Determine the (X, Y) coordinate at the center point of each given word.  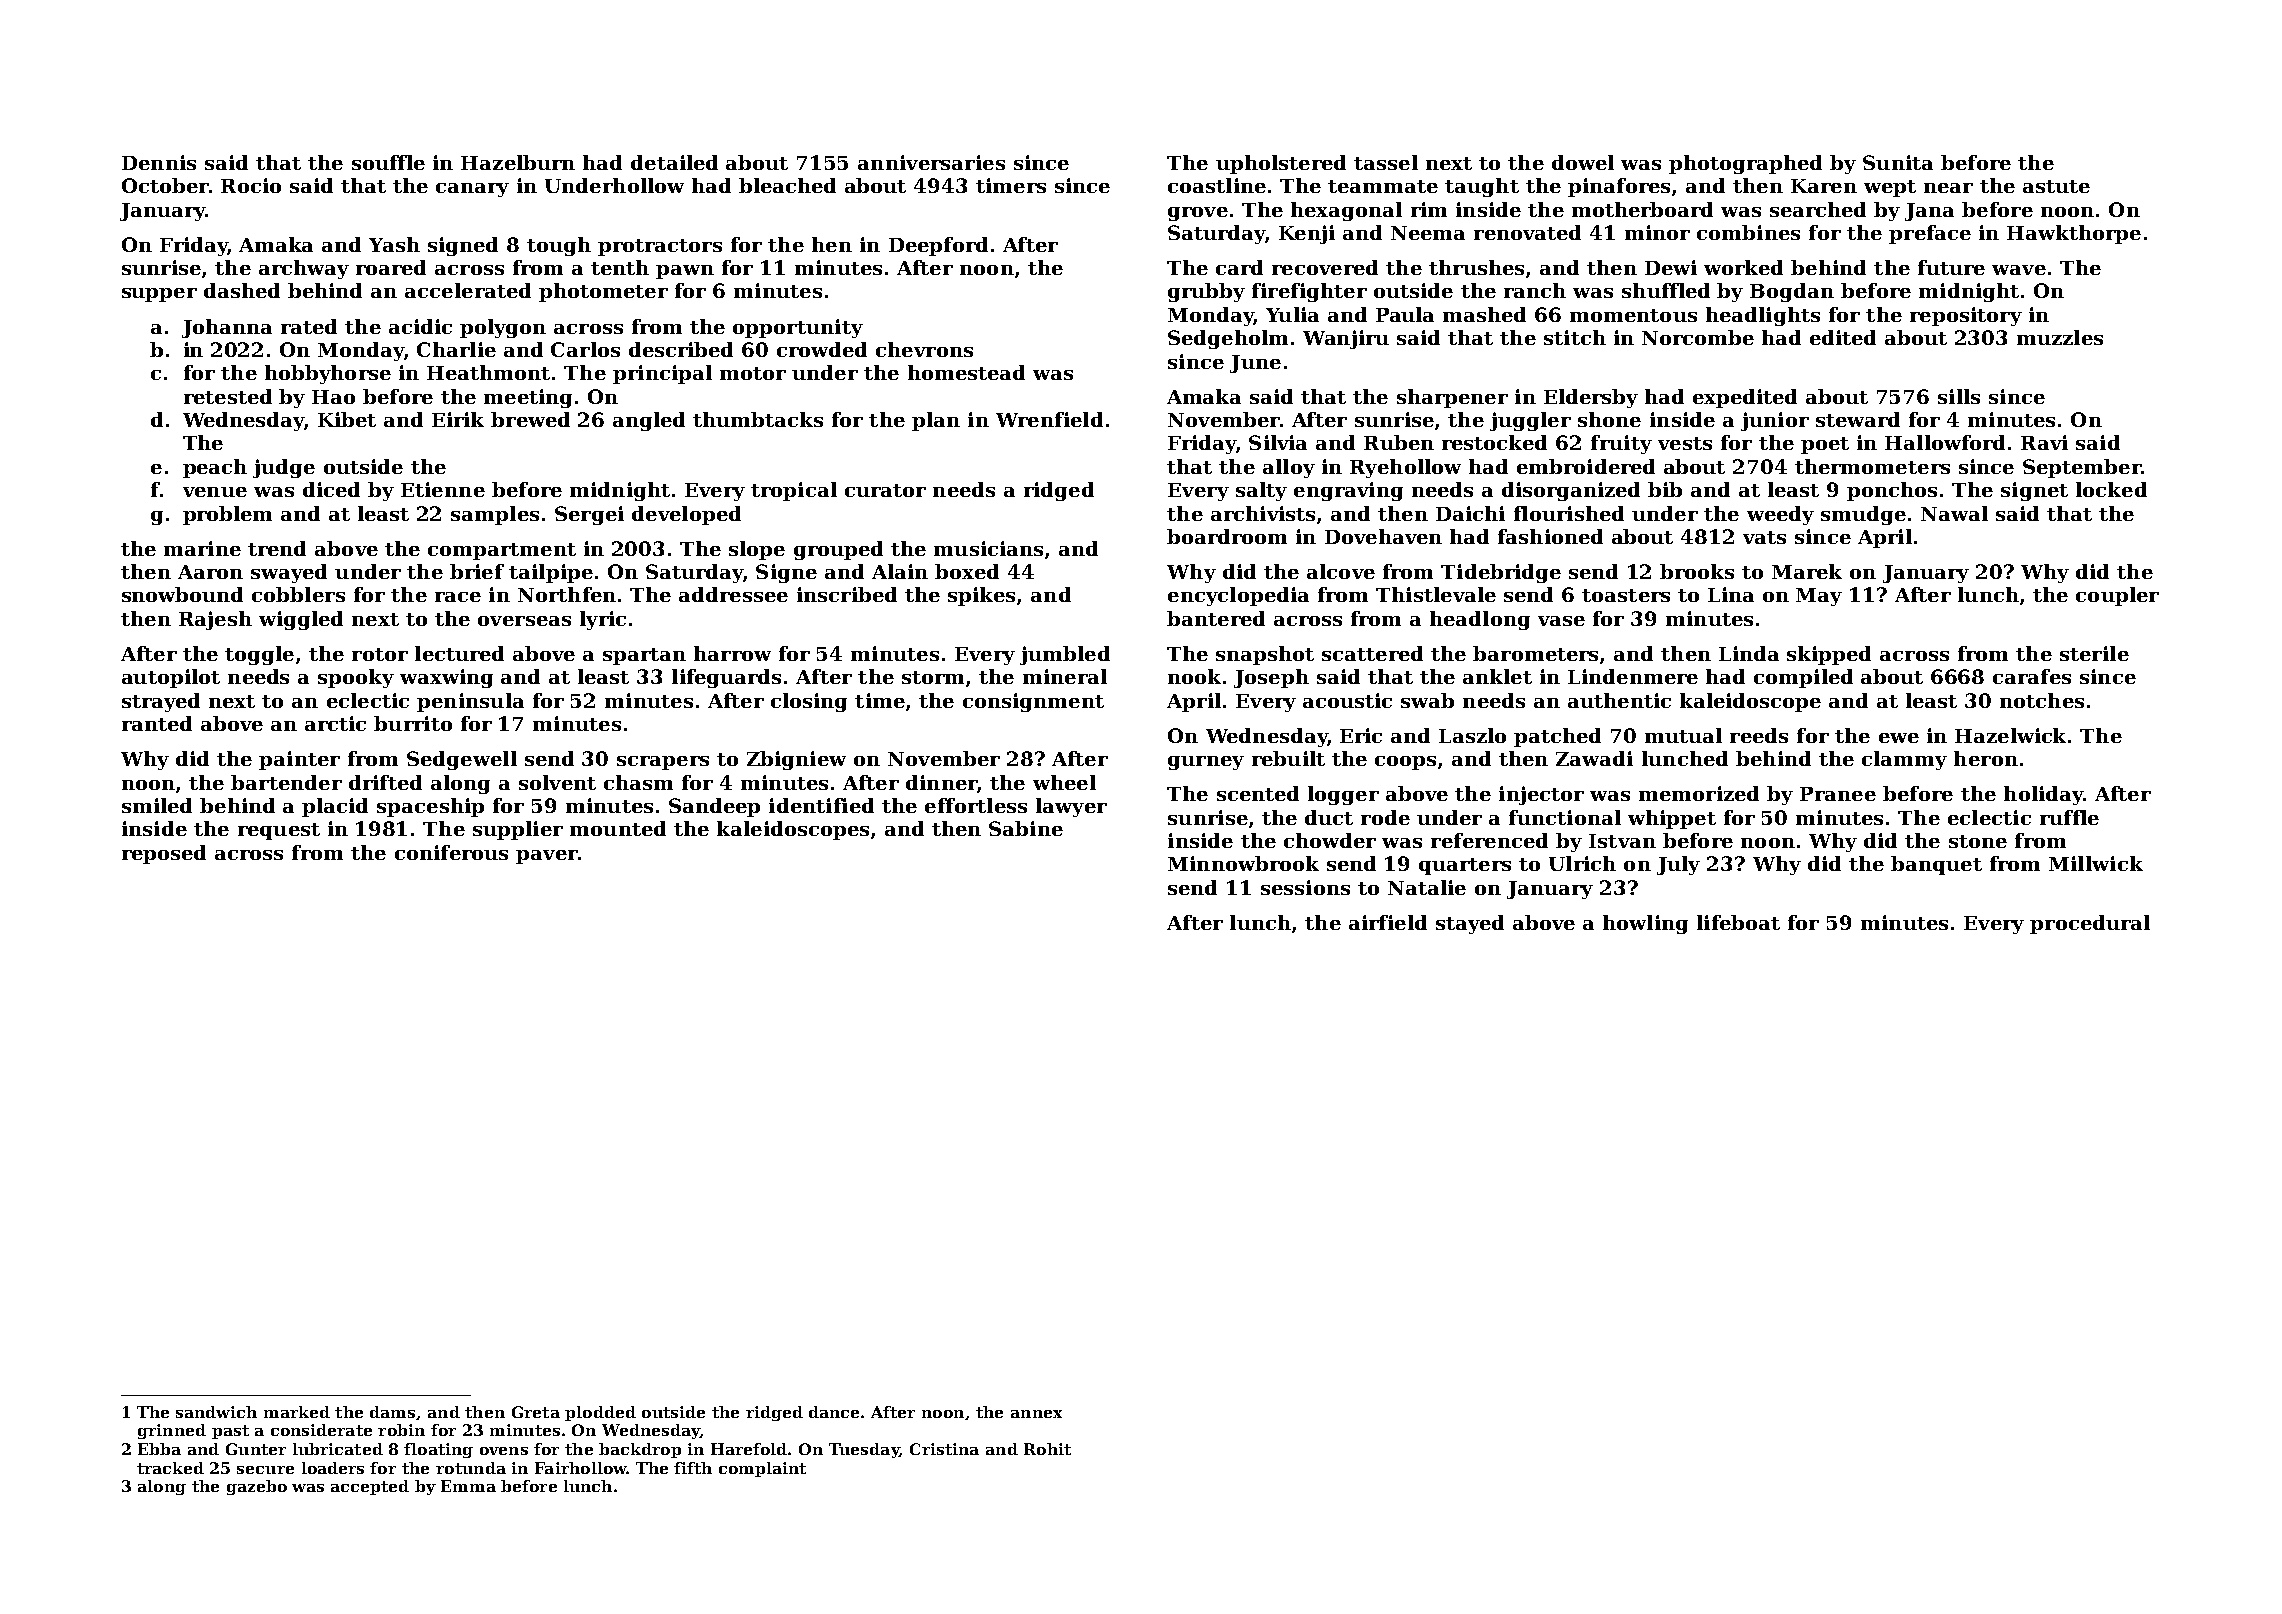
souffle (388, 162)
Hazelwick (2010, 735)
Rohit (1047, 1449)
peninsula (470, 702)
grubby (1206, 292)
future (1951, 267)
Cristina (944, 1449)
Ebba (159, 1449)
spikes (981, 596)
